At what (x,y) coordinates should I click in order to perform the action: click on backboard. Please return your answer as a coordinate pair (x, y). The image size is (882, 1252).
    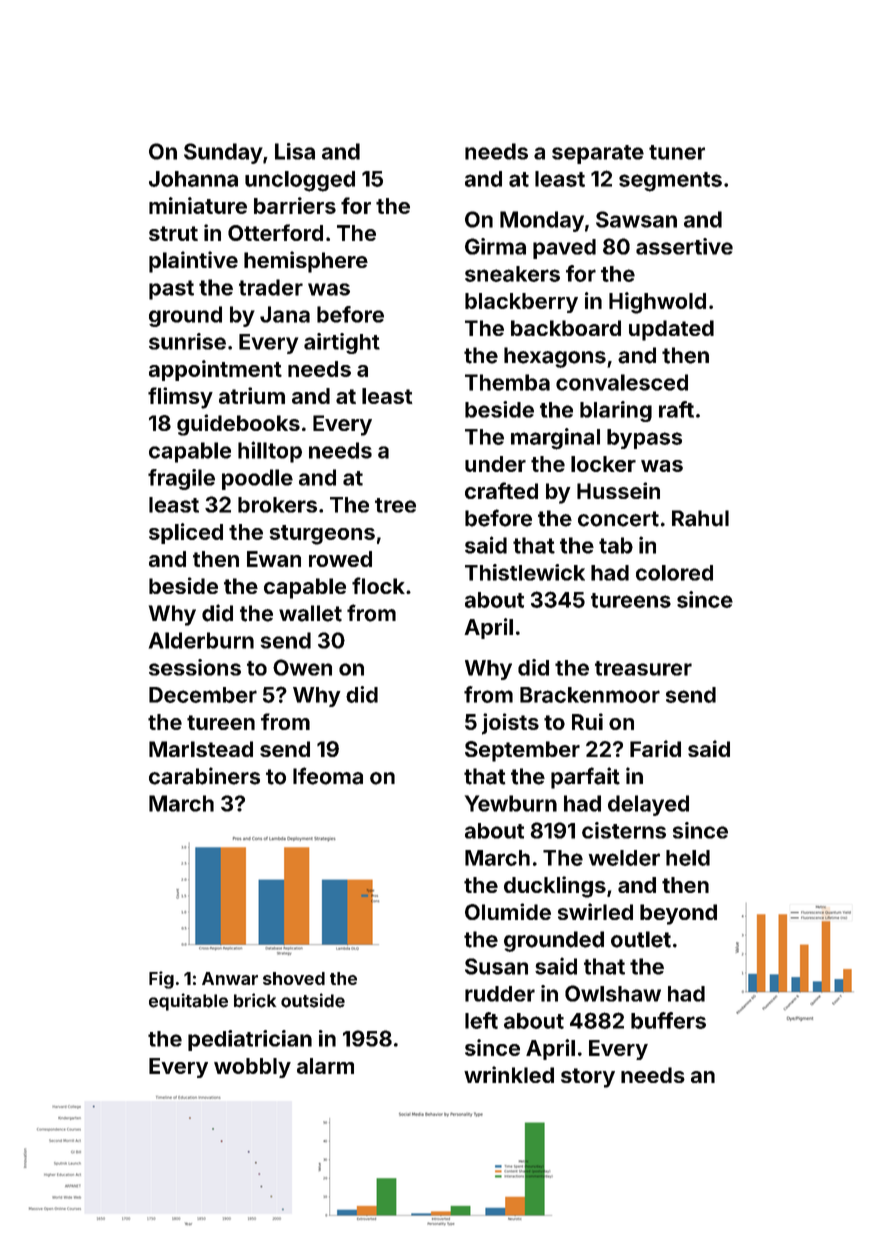
    Looking at the image, I should click on (566, 328).
